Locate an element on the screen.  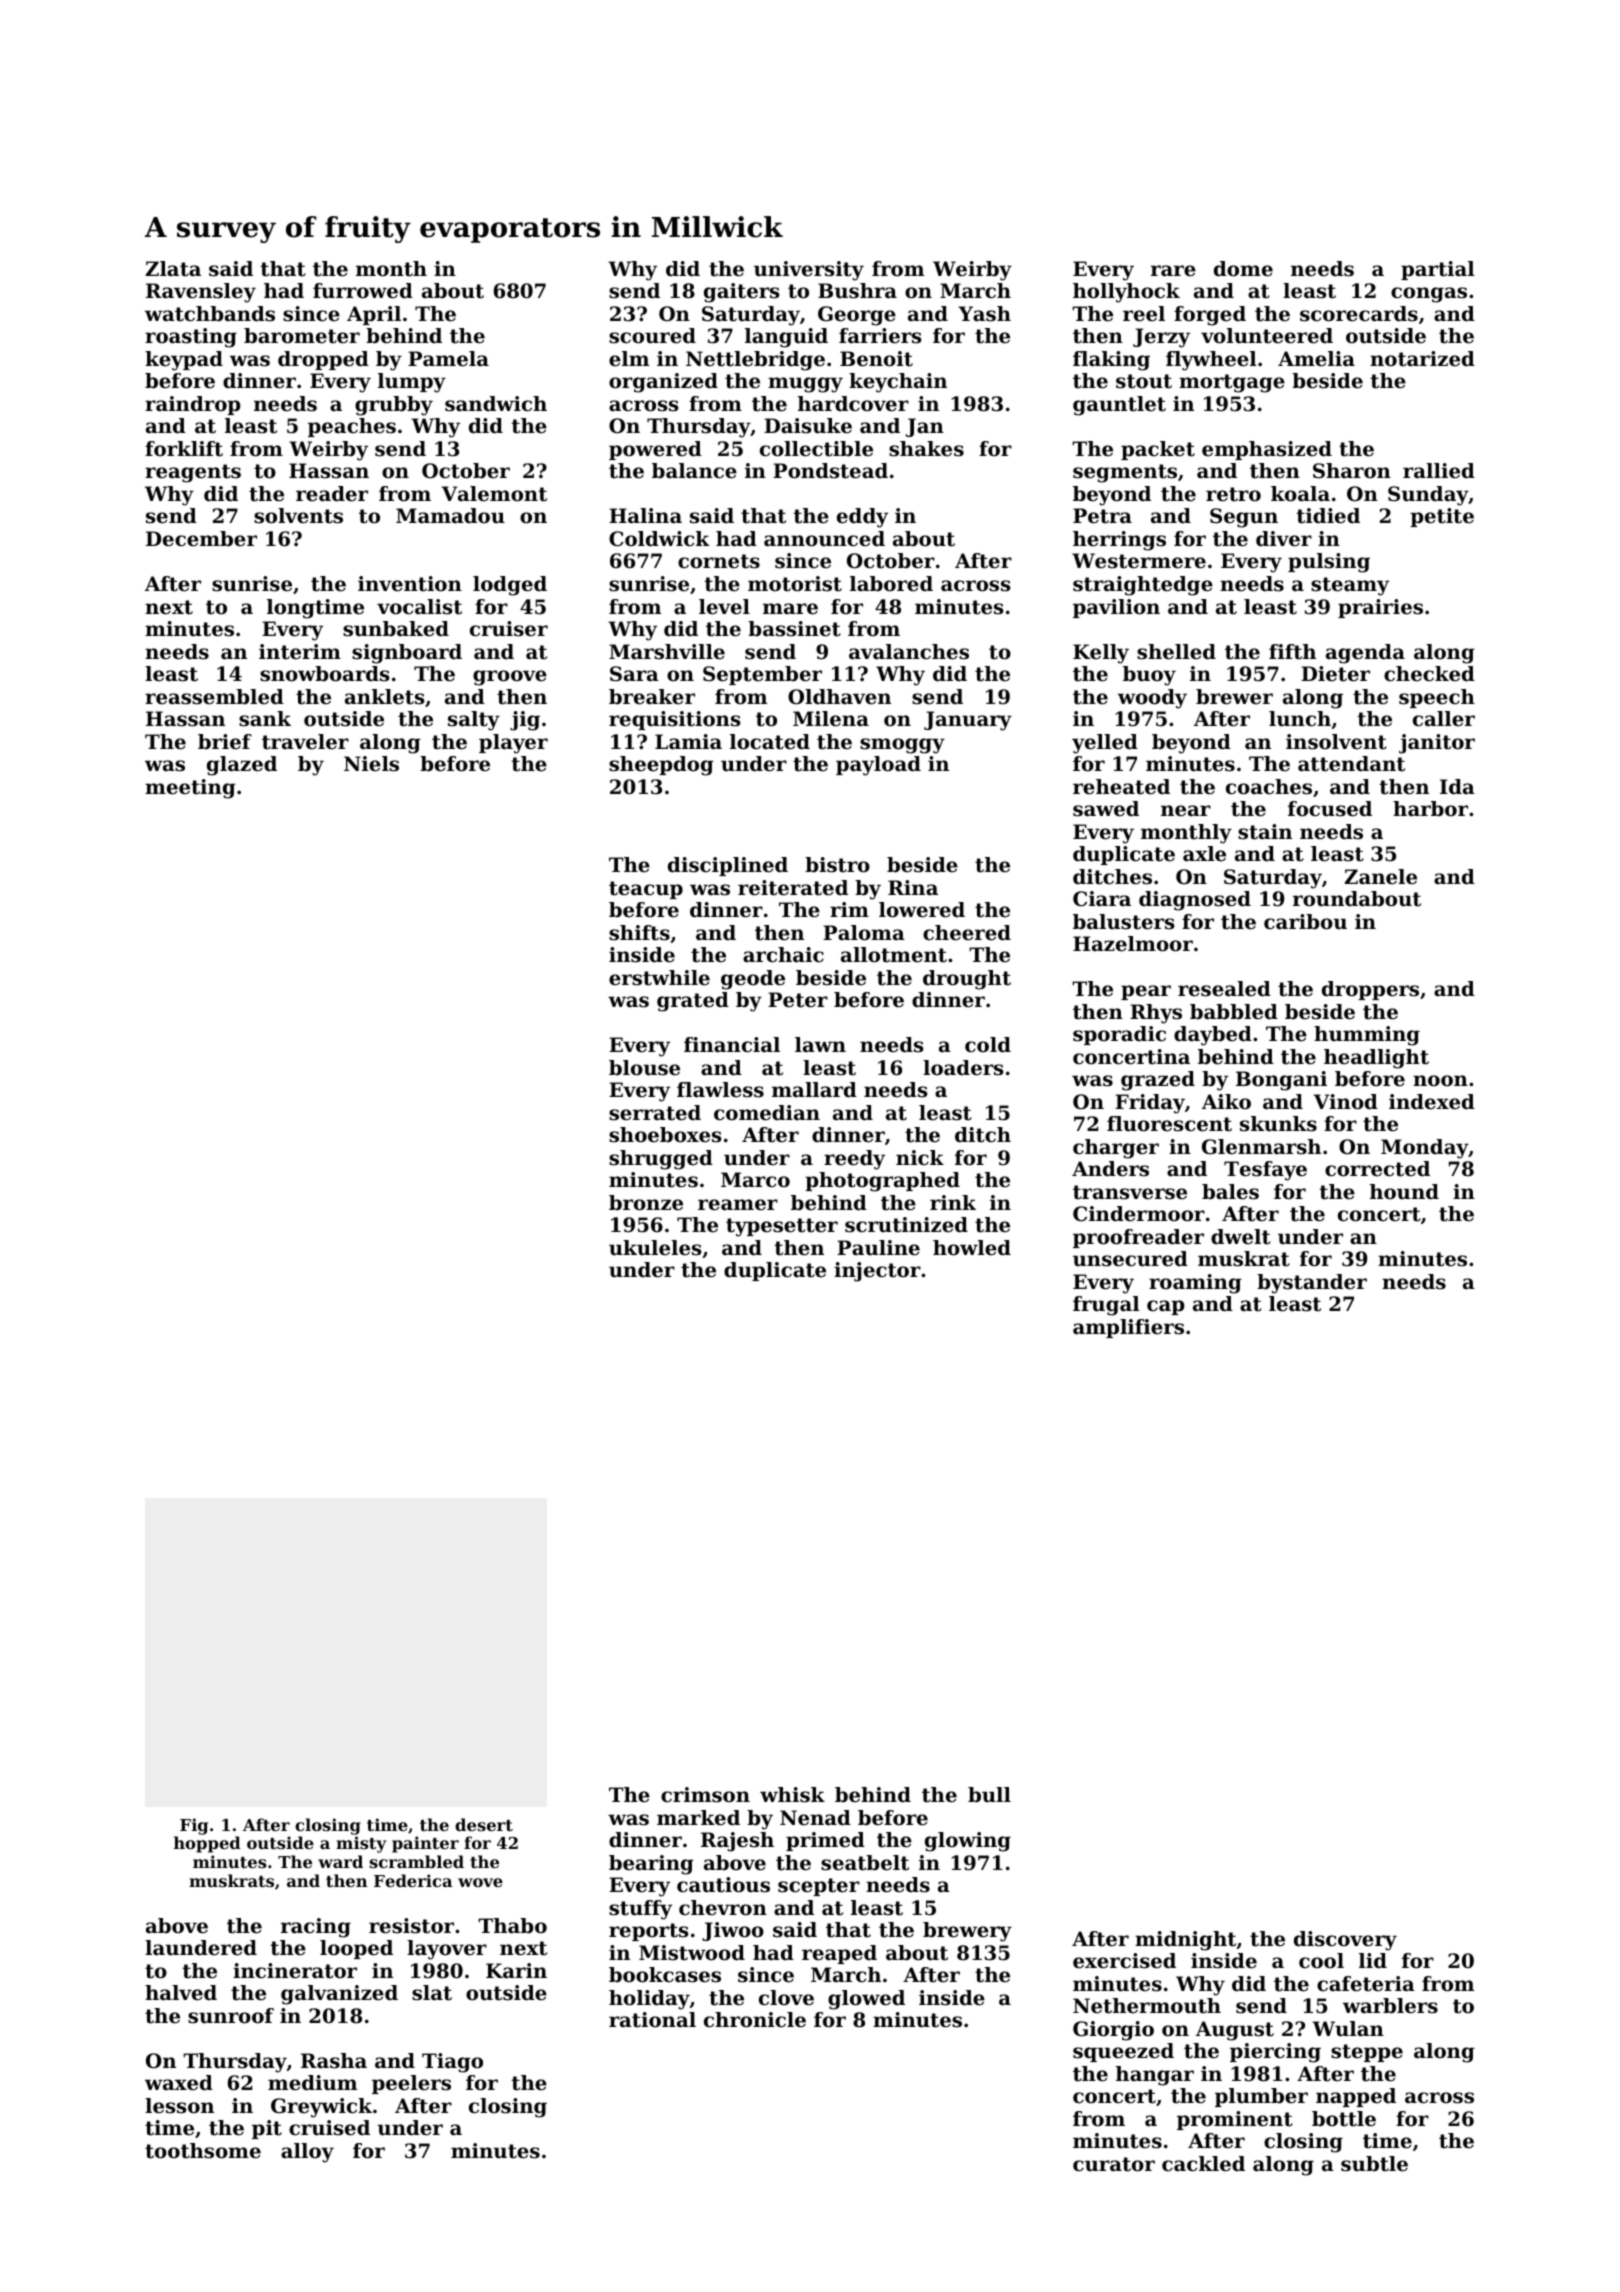
misty is located at coordinates (361, 1844).
